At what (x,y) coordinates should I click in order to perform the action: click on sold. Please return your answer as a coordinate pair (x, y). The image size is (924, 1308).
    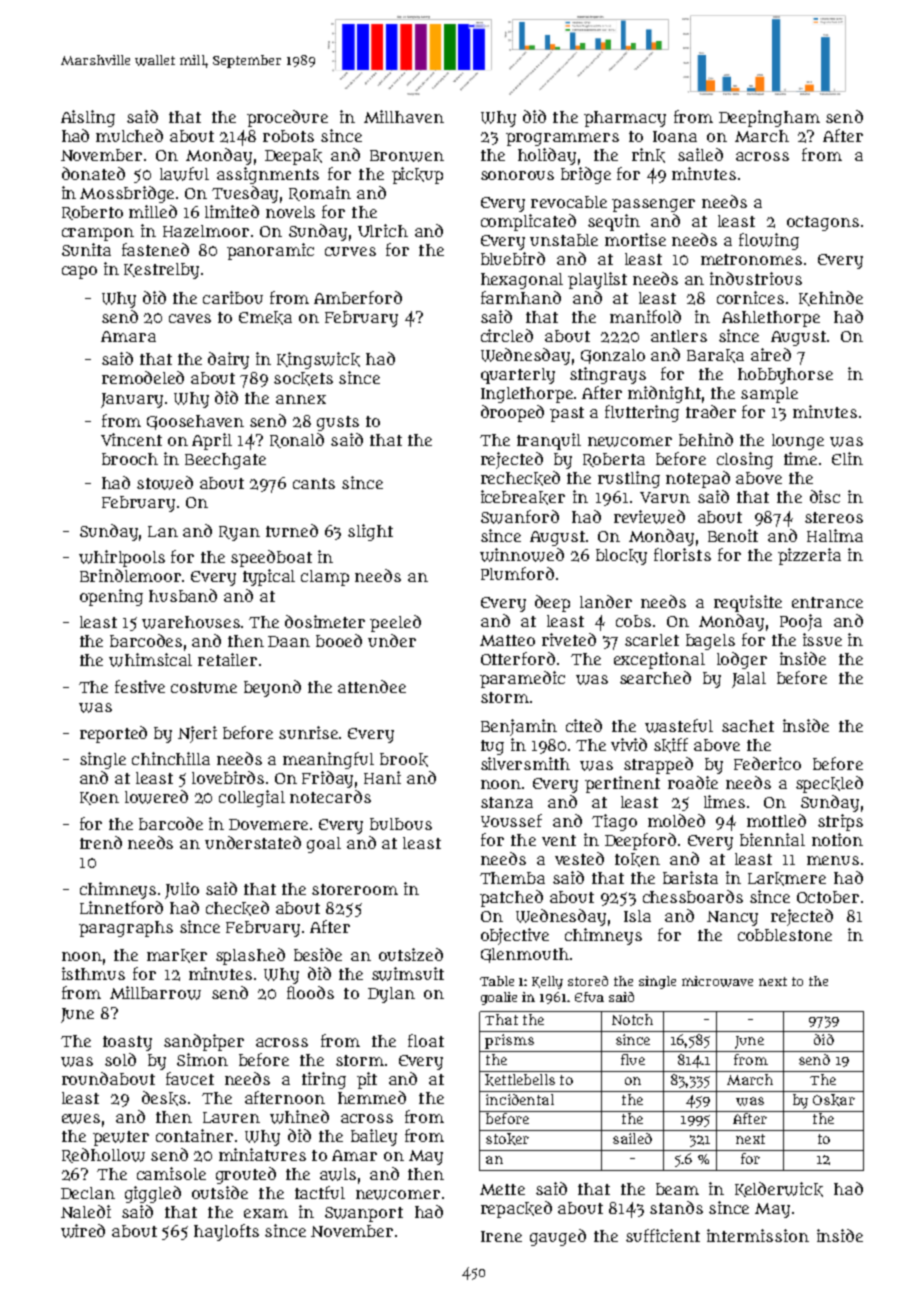
    Looking at the image, I should click on (120, 1059).
